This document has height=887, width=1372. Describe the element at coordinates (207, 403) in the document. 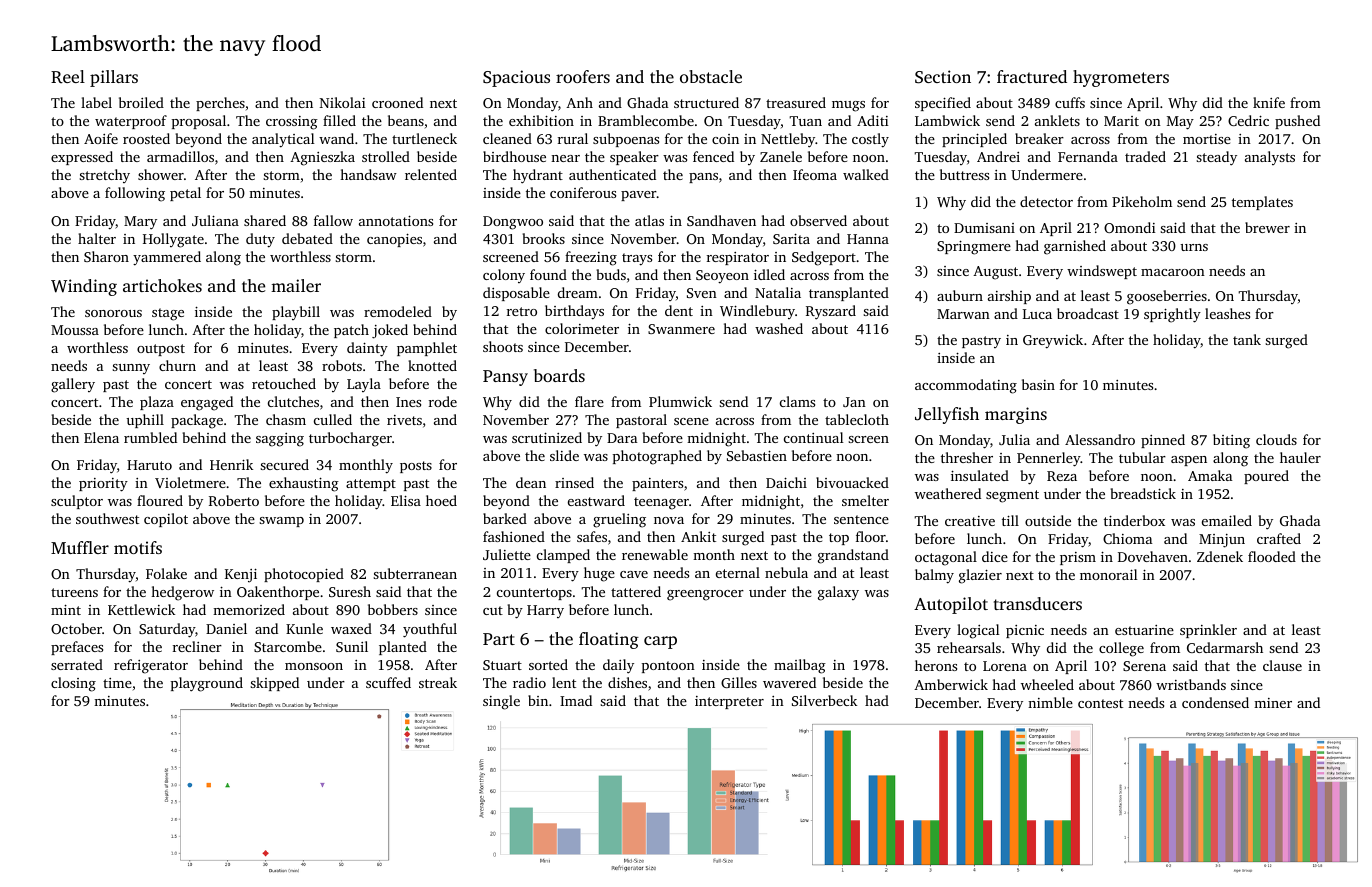

I see `engaged` at that location.
